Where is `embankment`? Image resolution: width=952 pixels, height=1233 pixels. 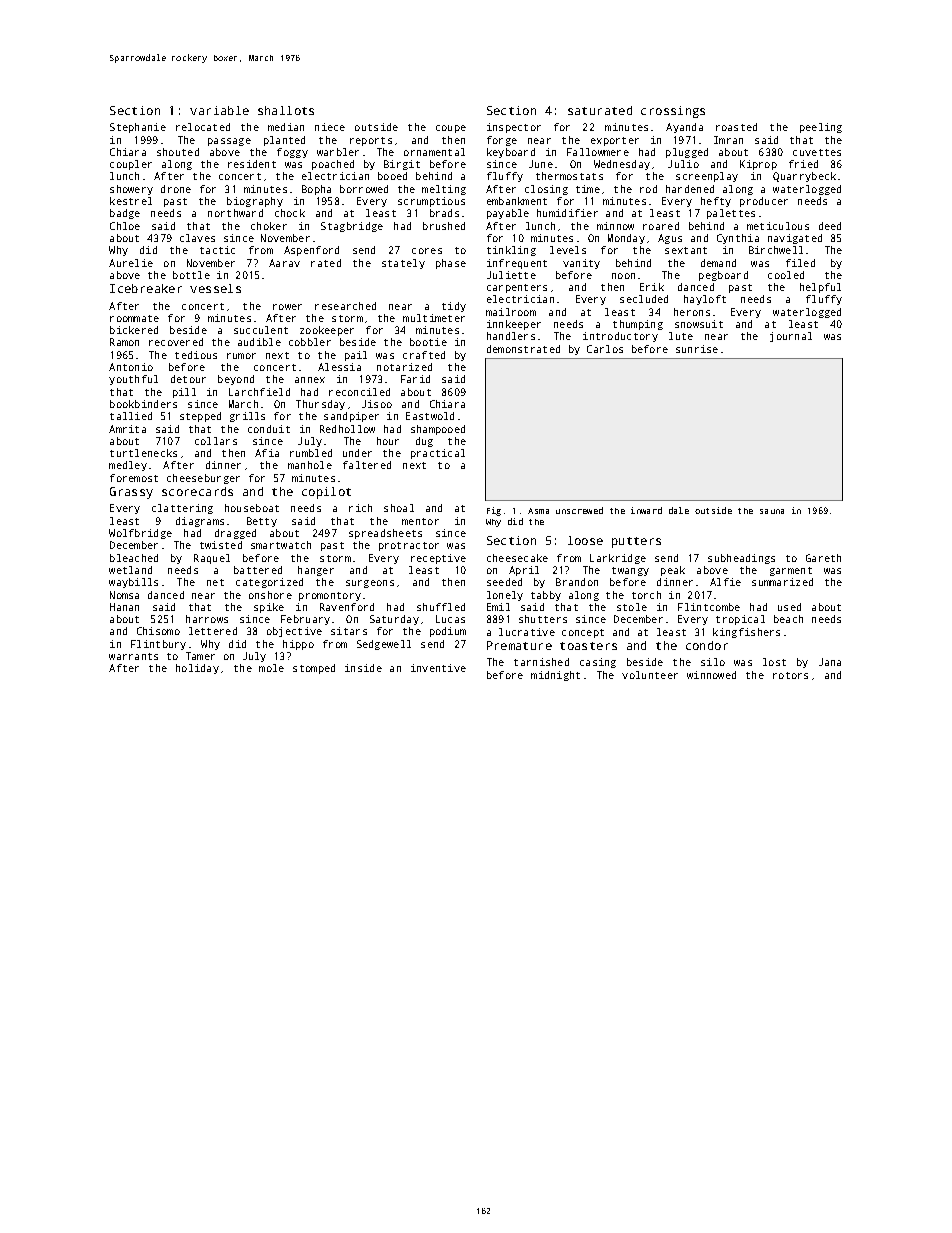
embankment is located at coordinates (517, 201).
